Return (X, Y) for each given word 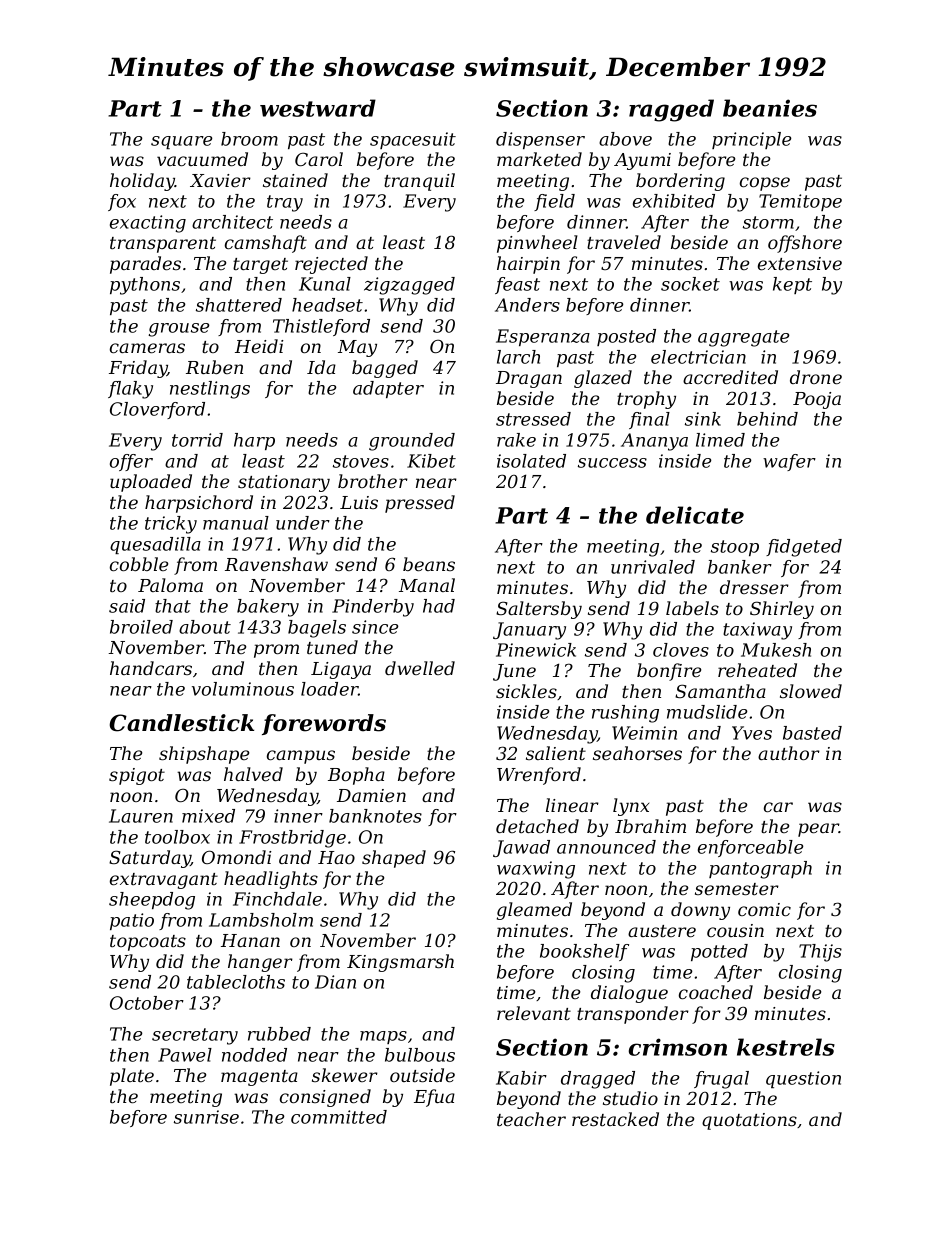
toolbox (177, 837)
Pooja (817, 400)
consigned (325, 1098)
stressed (533, 419)
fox (122, 202)
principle (751, 140)
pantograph (760, 870)
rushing (625, 714)
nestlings (210, 390)
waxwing (536, 870)
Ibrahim (650, 826)
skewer (345, 1075)
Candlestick (181, 723)
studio (630, 1098)
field (554, 202)
